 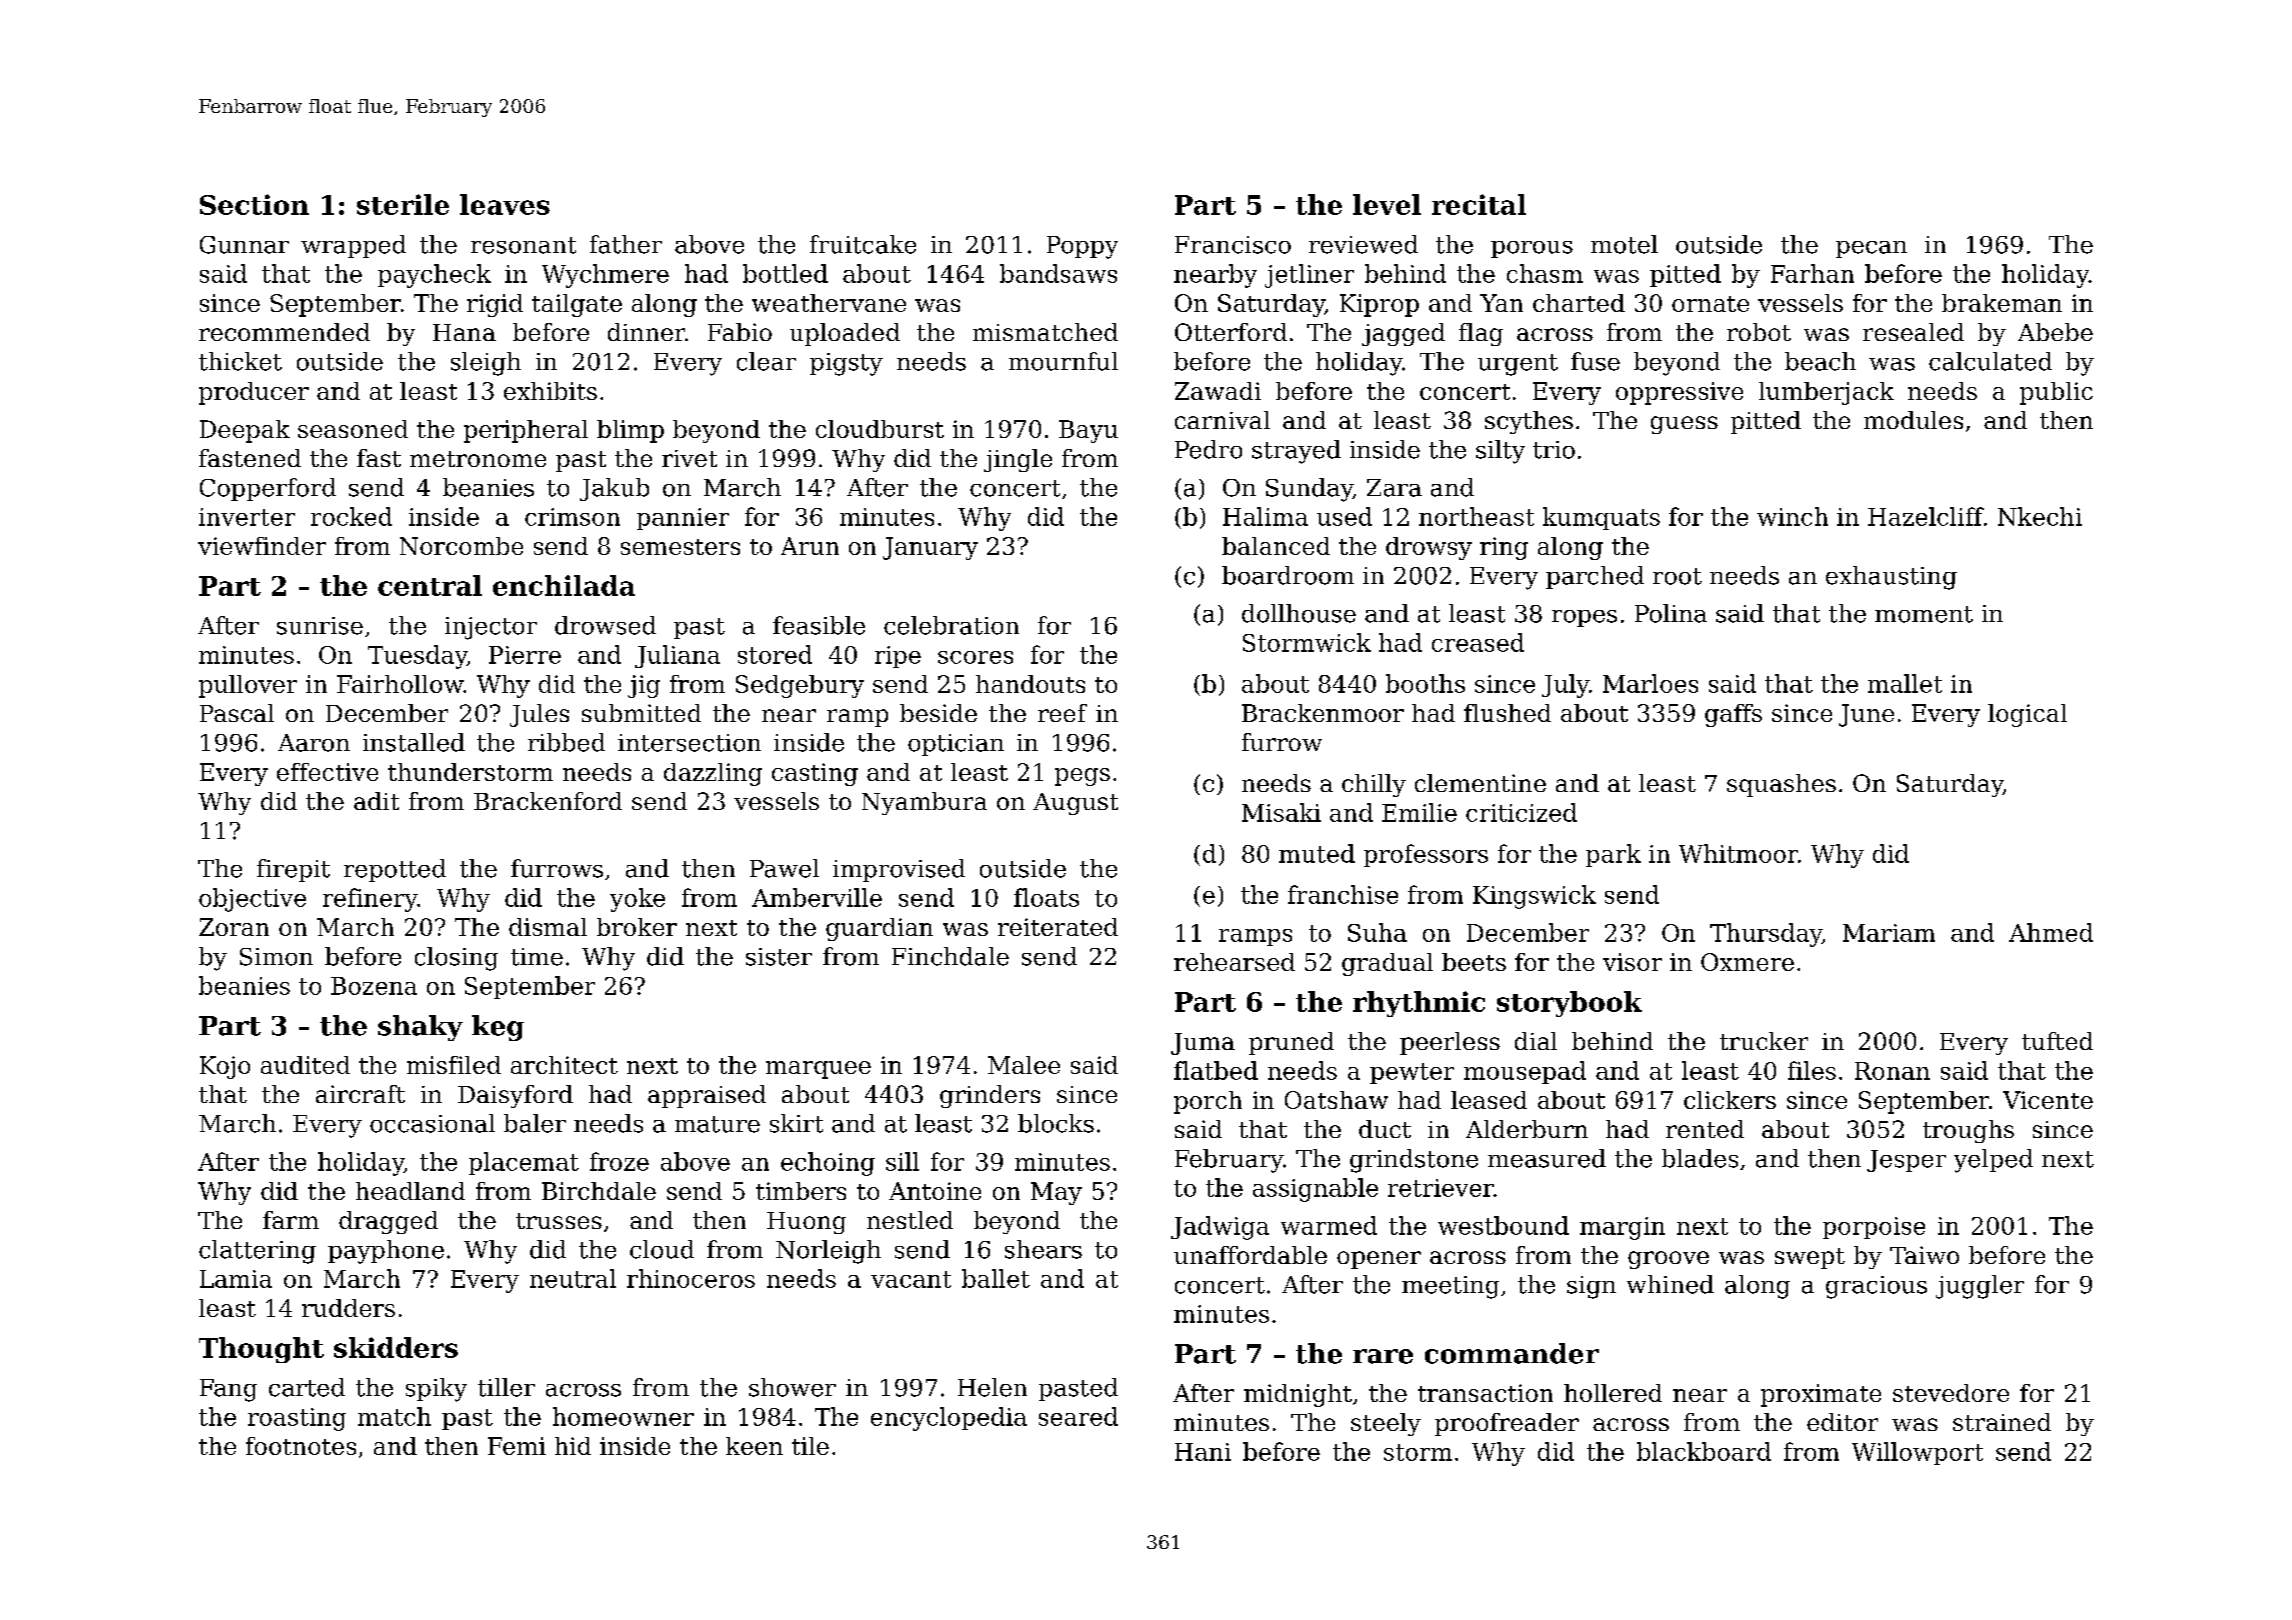 I want to click on midnight, so click(x=1298, y=1395).
